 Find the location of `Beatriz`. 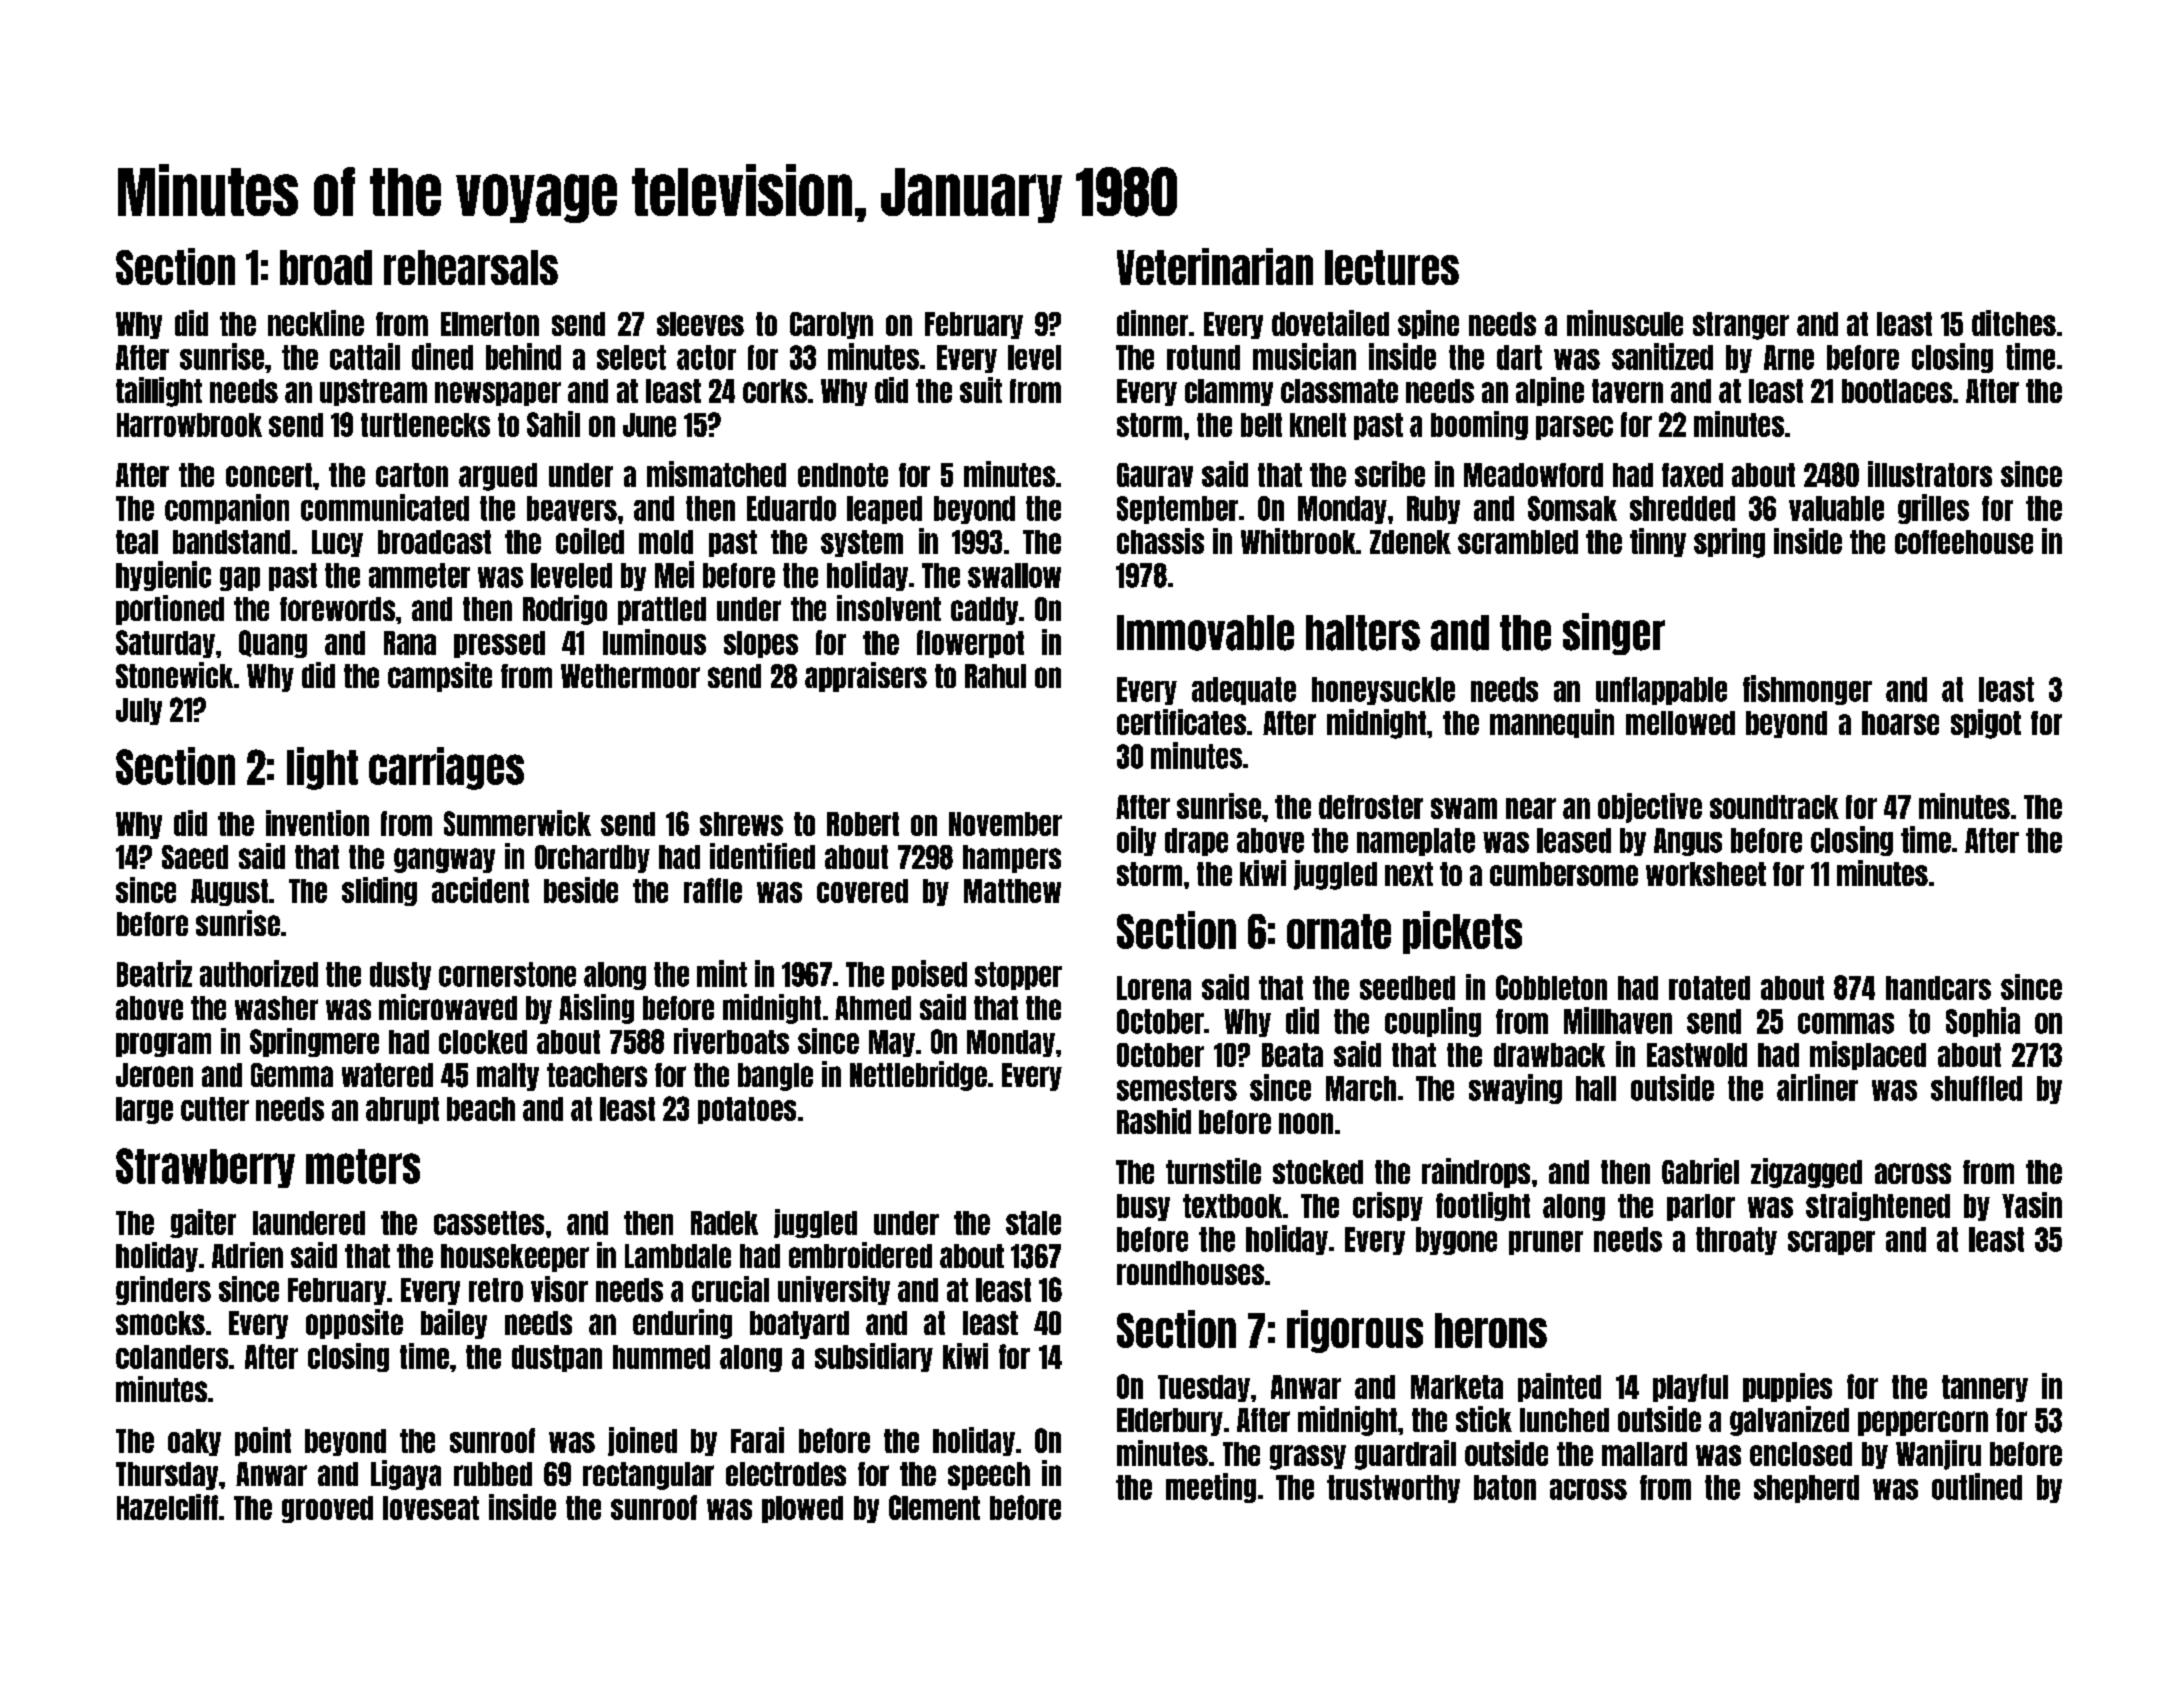

Beatriz is located at coordinates (154, 973).
